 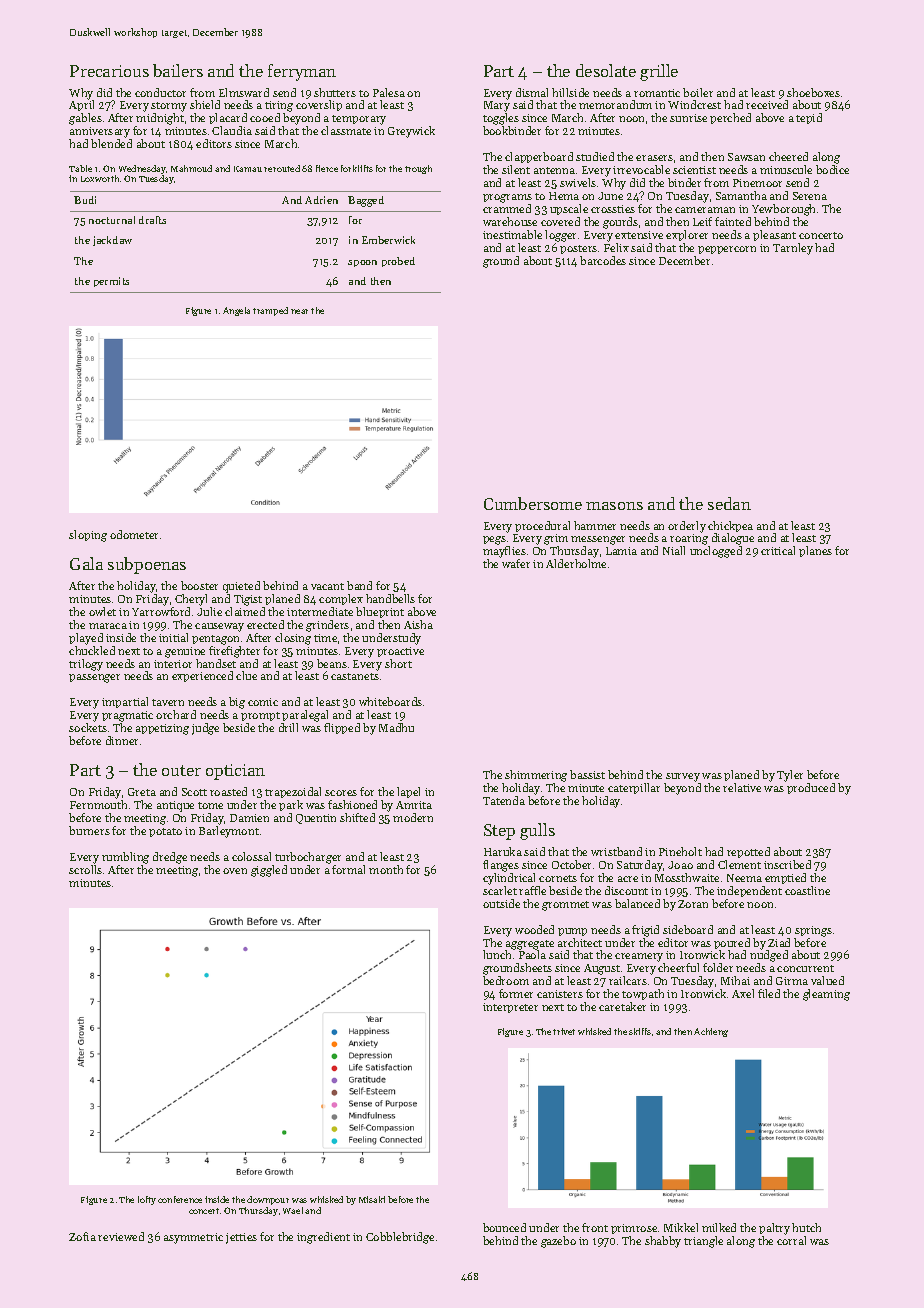 I want to click on formal, so click(x=348, y=869).
